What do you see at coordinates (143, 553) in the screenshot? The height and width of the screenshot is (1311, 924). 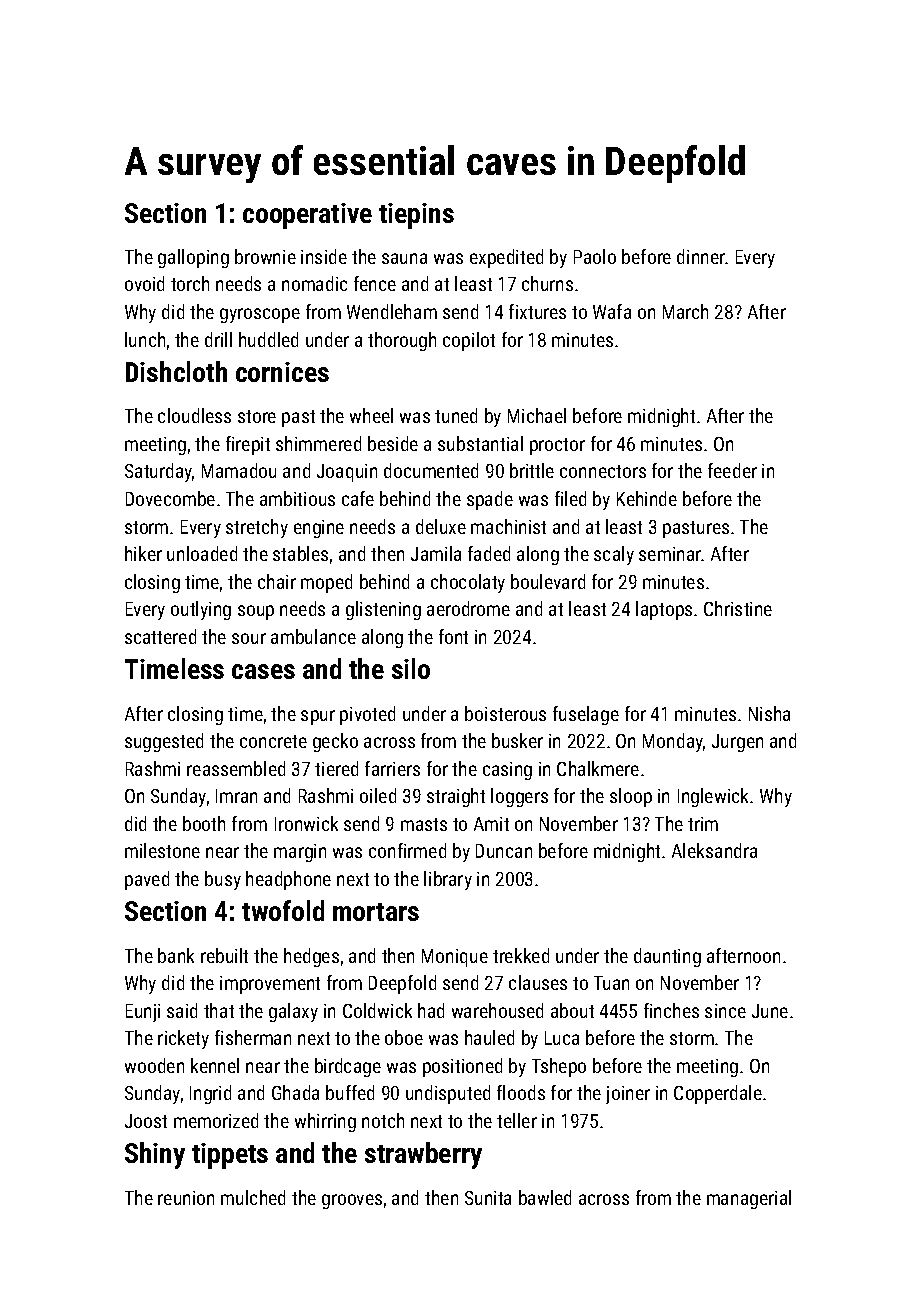 I see `hiker` at bounding box center [143, 553].
